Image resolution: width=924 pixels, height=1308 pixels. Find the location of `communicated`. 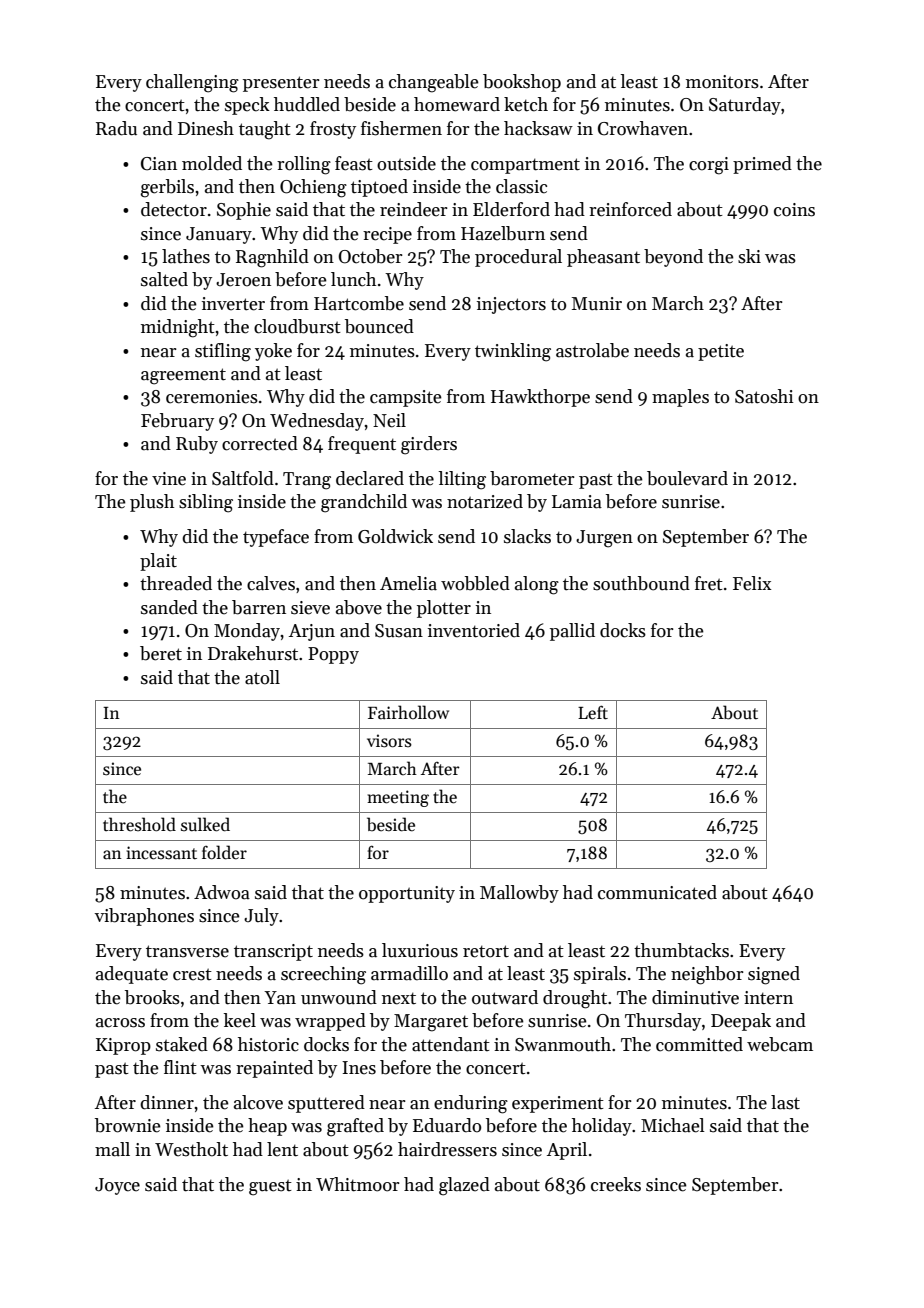

communicated is located at coordinates (657, 892).
